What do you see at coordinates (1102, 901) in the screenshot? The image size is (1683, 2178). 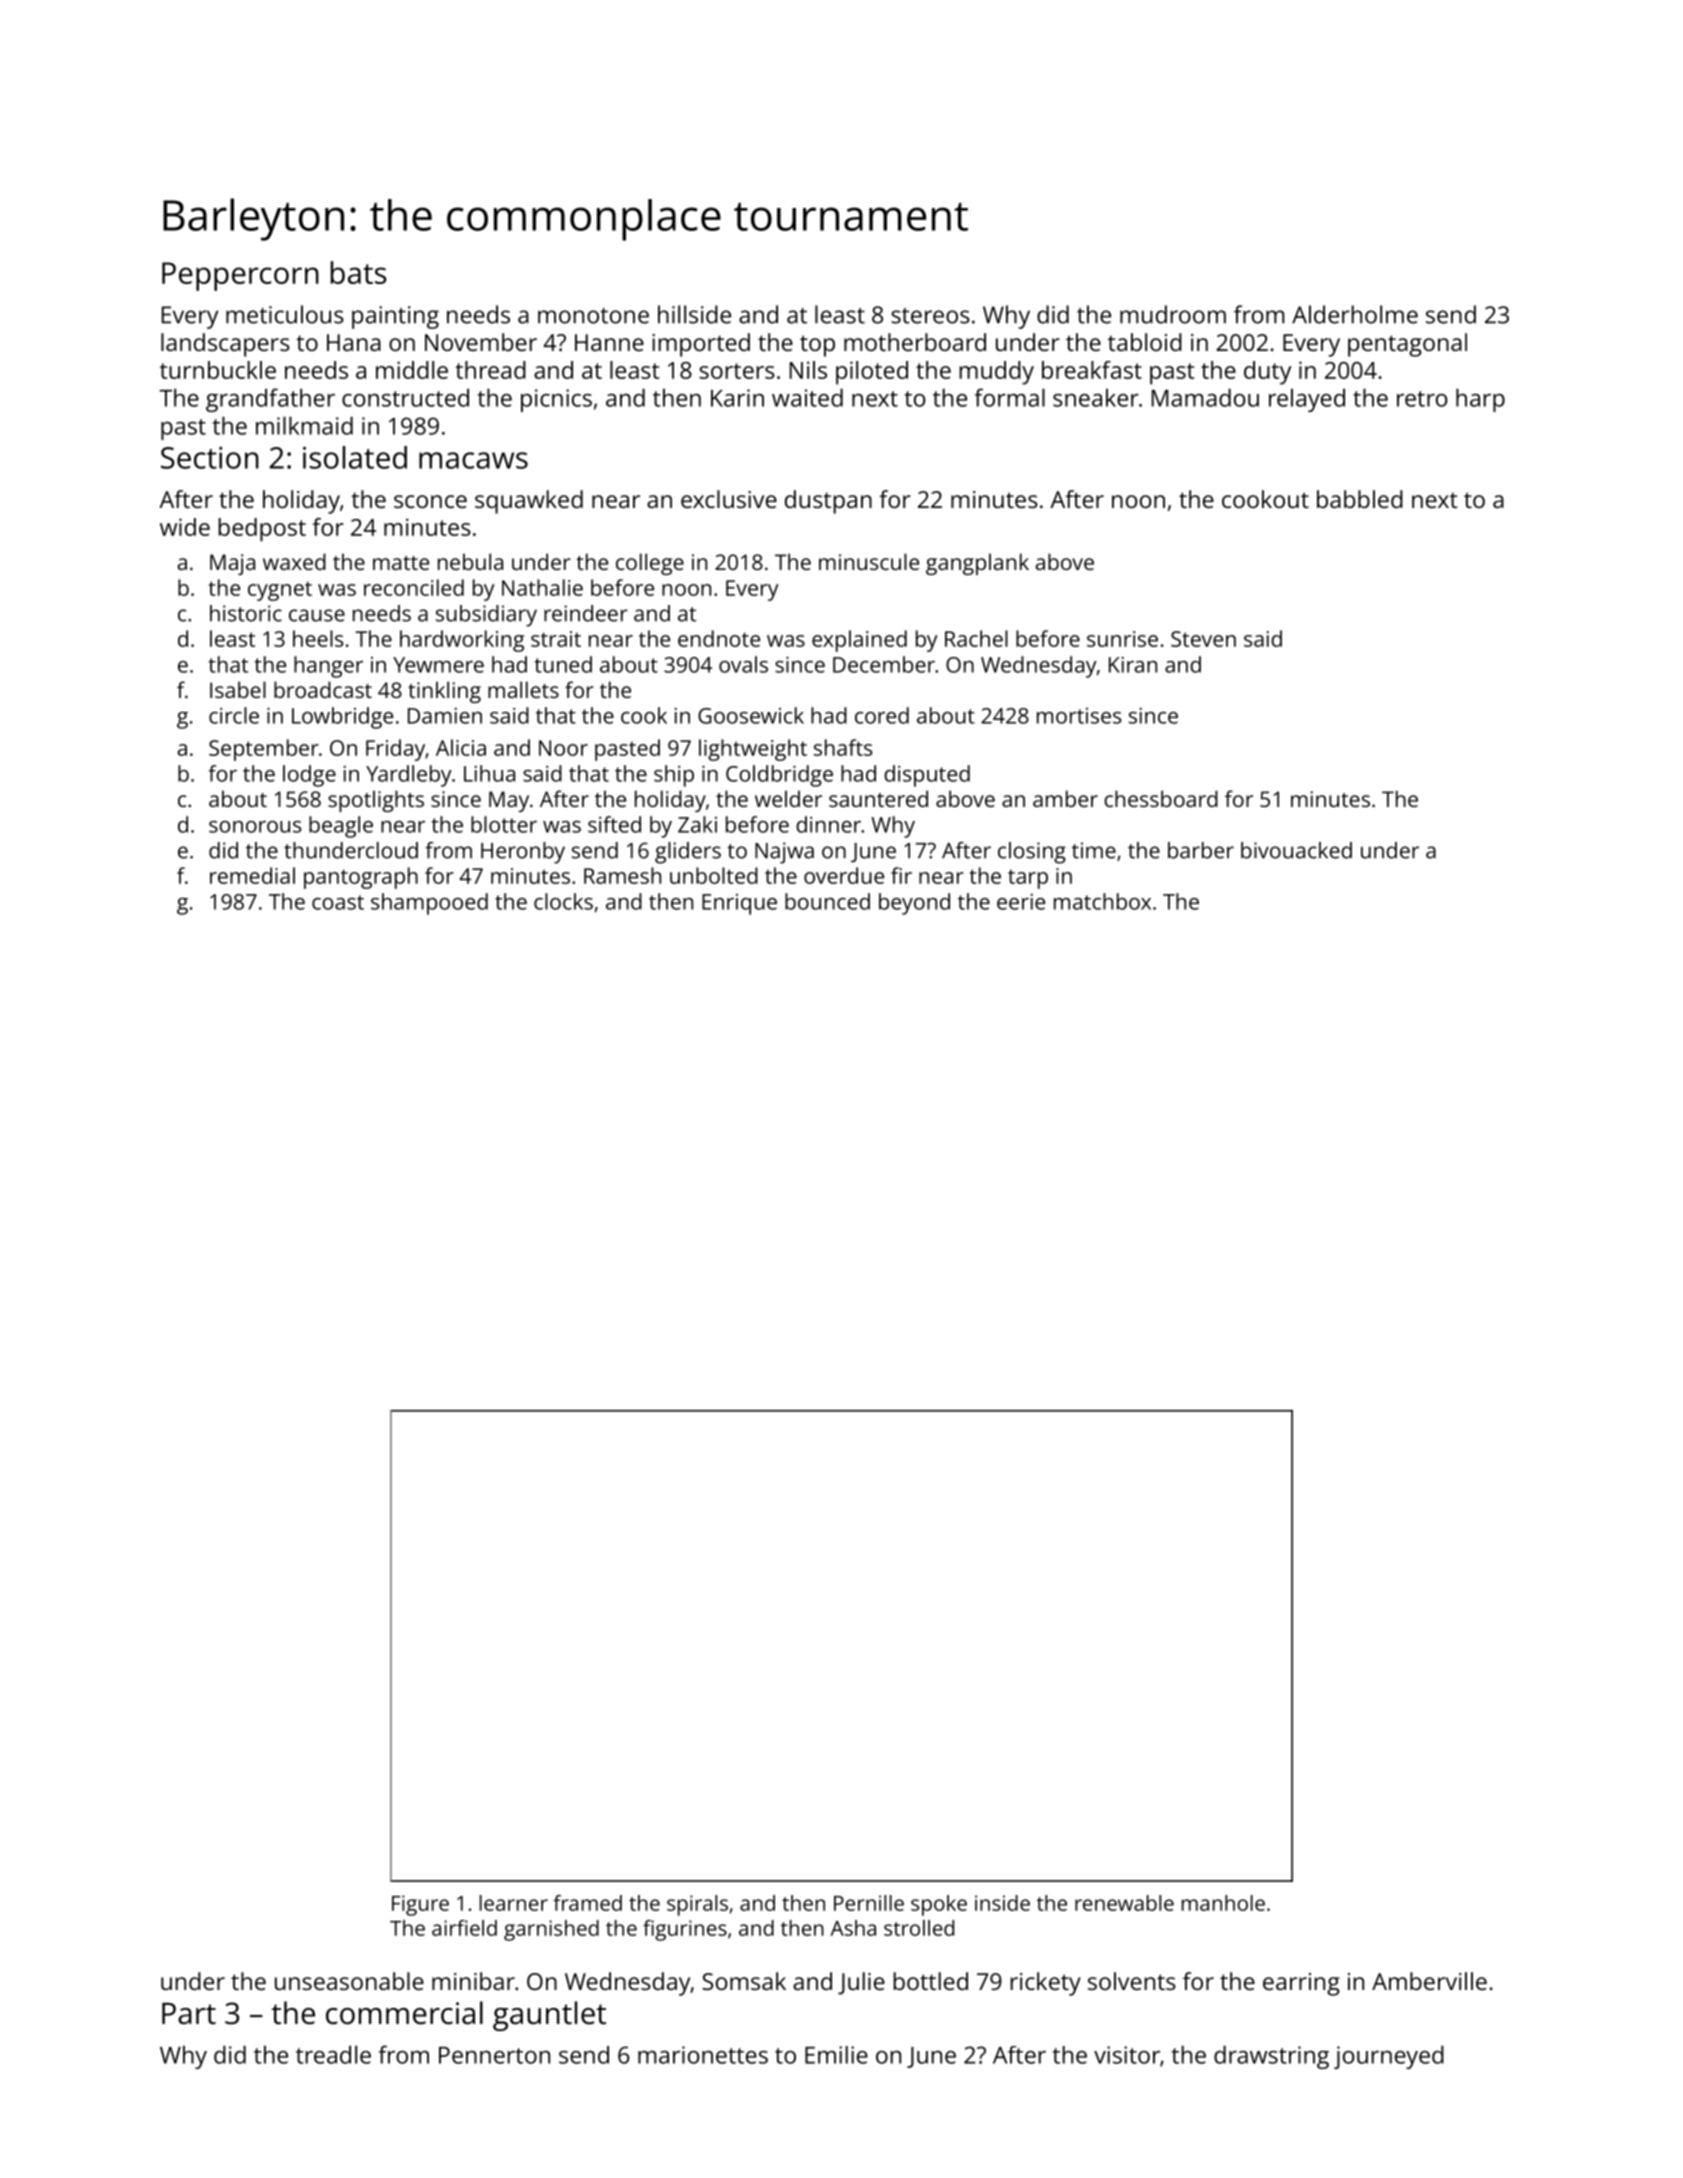 I see `matchbox` at bounding box center [1102, 901].
